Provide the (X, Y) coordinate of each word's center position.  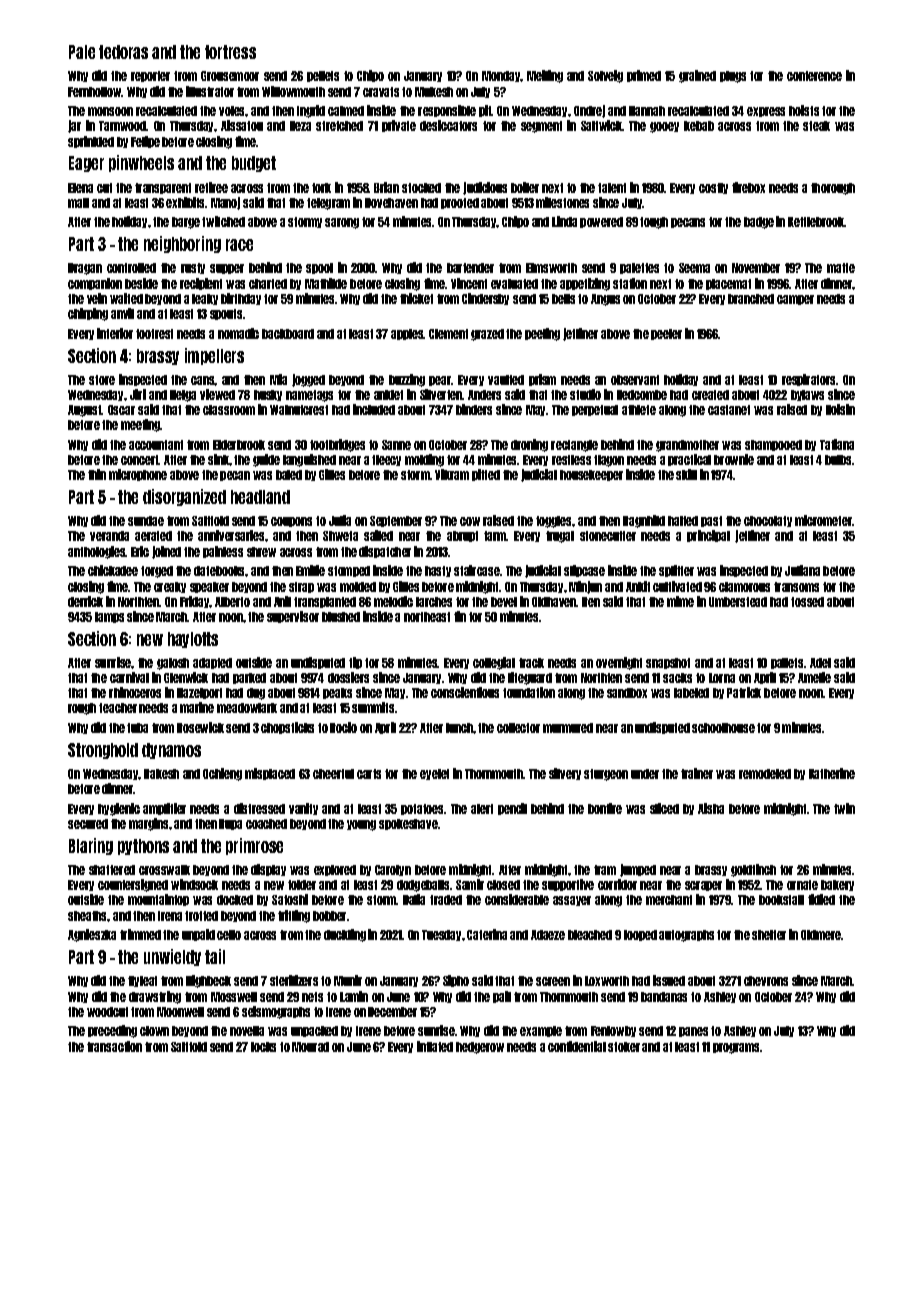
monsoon (110, 111)
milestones (562, 202)
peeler (666, 334)
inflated (435, 1046)
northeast (427, 617)
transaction (114, 1046)
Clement (448, 334)
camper (795, 300)
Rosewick (200, 727)
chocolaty (768, 521)
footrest (154, 334)
